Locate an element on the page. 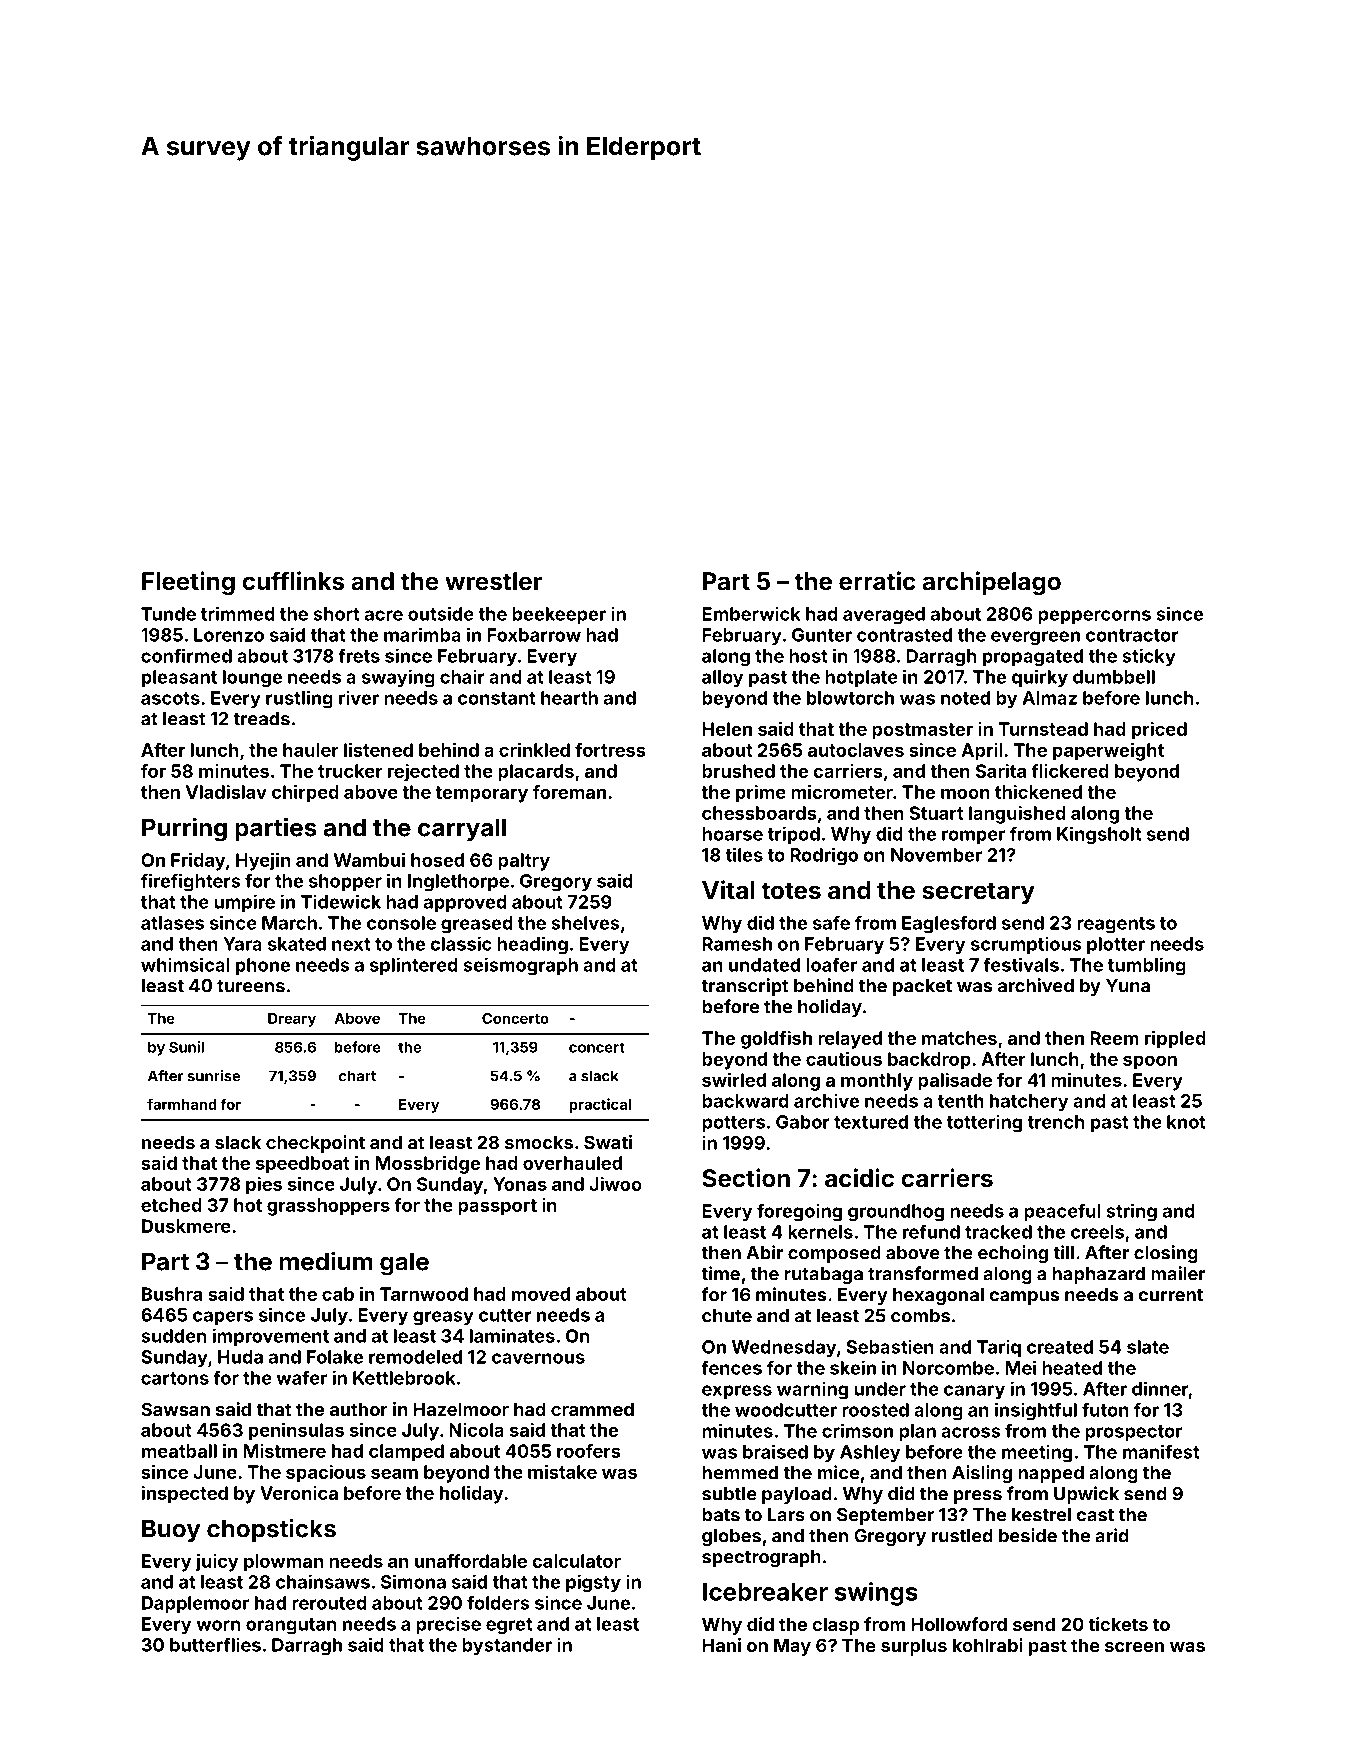  dumbbell is located at coordinates (1114, 677).
